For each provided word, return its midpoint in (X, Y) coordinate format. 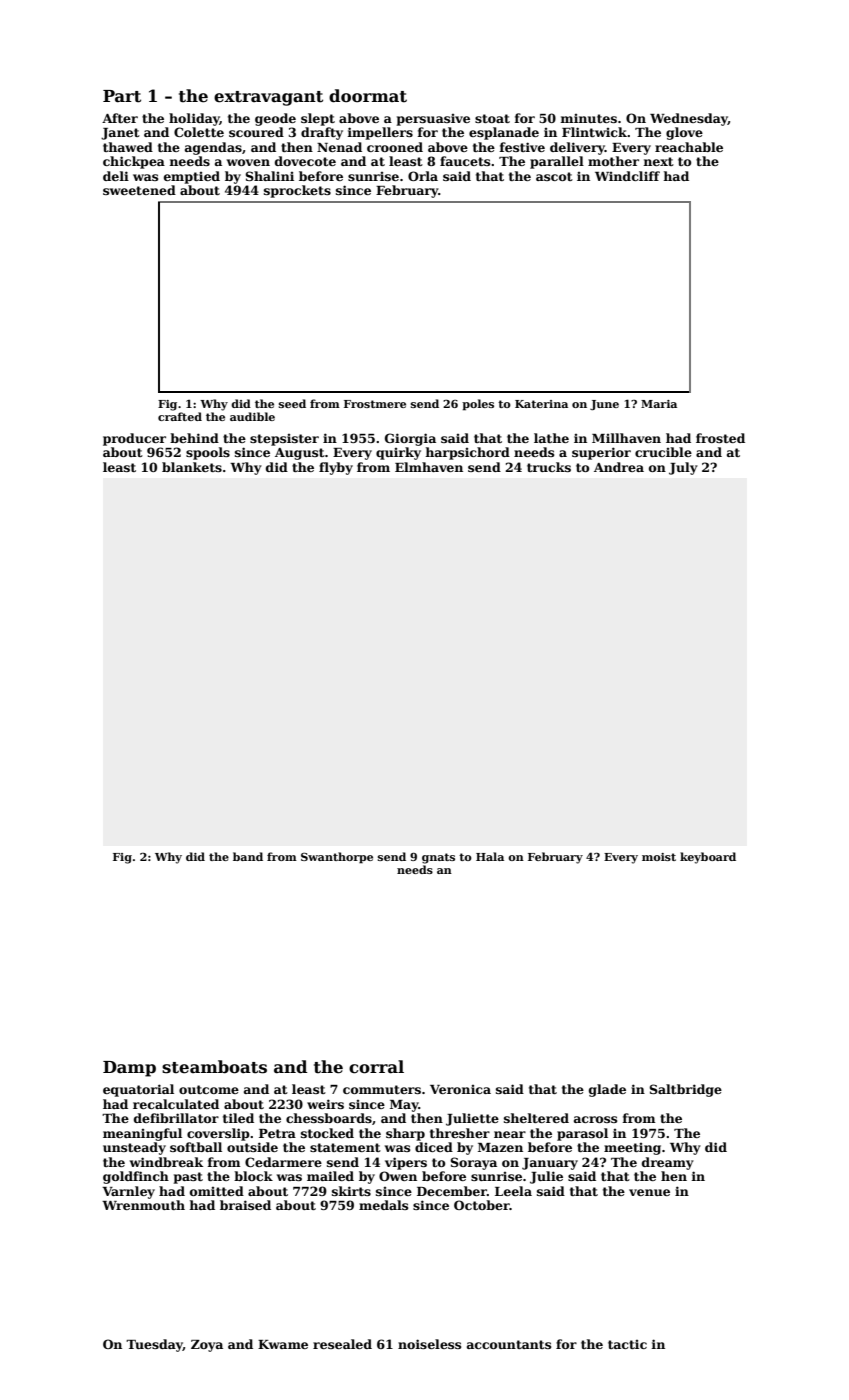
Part (122, 96)
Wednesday (689, 119)
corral (376, 1067)
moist (659, 857)
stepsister (284, 440)
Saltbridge (685, 1090)
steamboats (214, 1067)
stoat (492, 118)
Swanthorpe (337, 858)
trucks (549, 467)
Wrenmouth (143, 1205)
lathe (551, 438)
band (248, 856)
